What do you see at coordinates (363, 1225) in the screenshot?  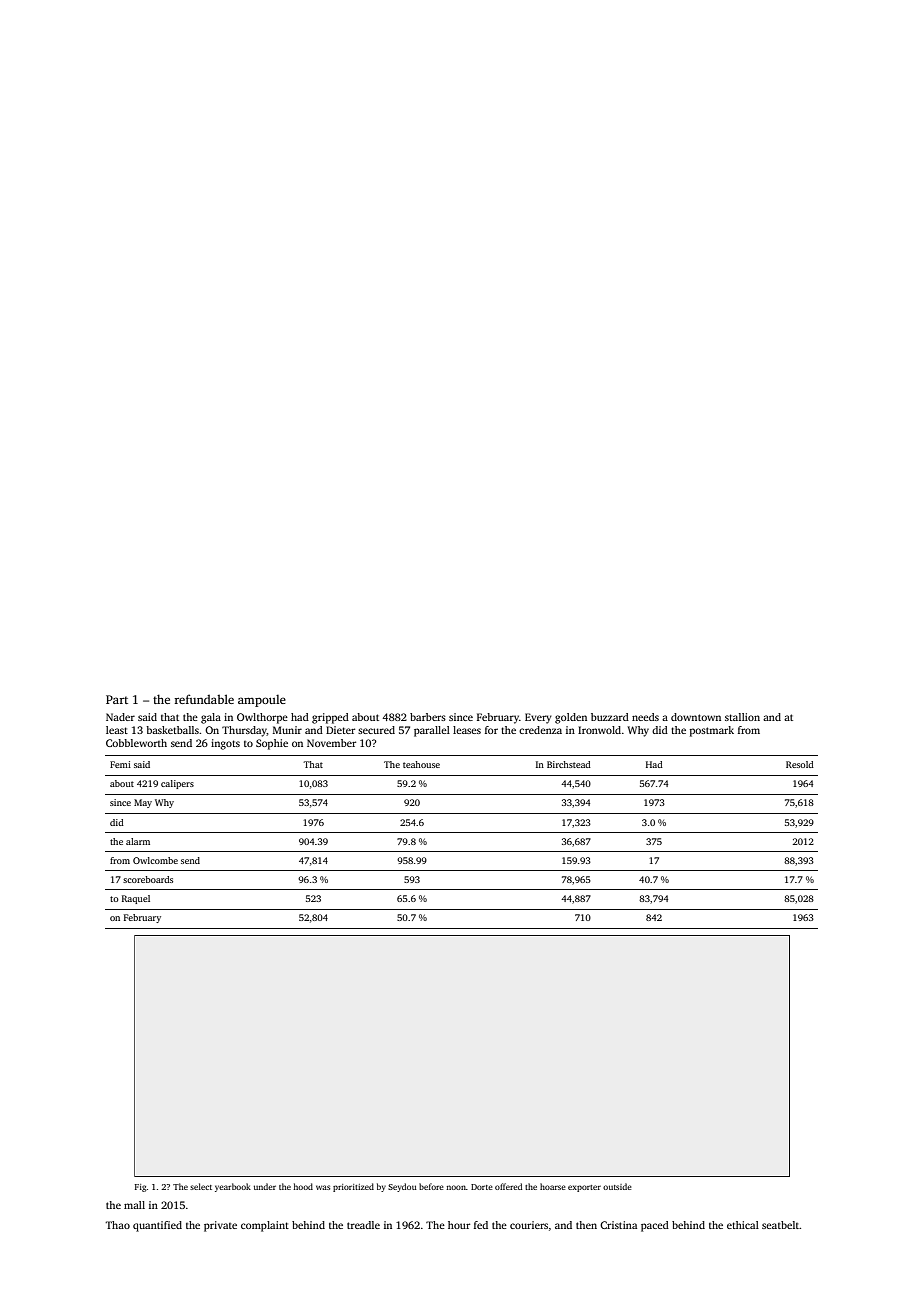 I see `treadle` at bounding box center [363, 1225].
